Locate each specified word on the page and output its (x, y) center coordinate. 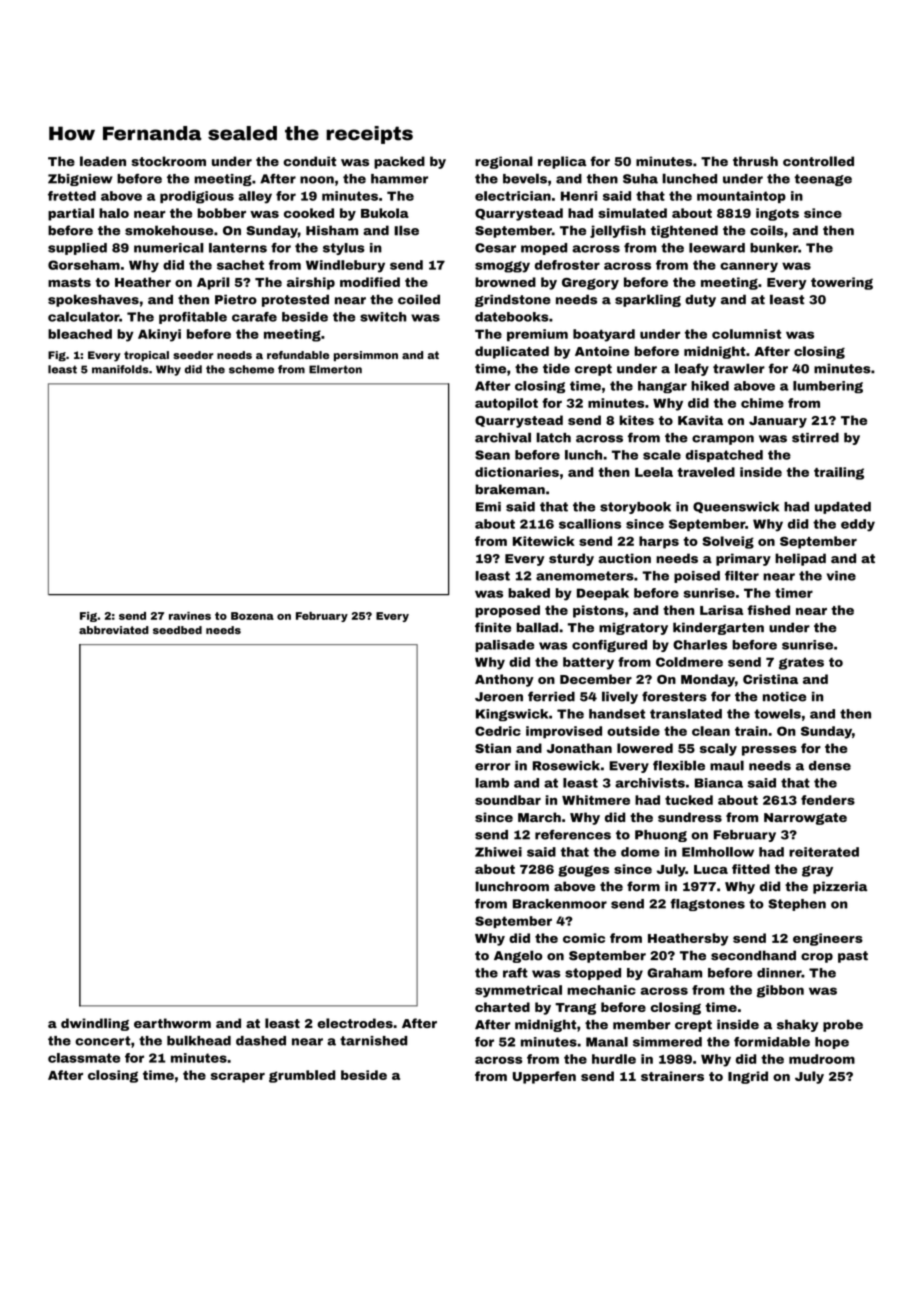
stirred (815, 438)
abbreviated (114, 630)
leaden (103, 161)
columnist (746, 334)
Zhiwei (498, 852)
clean (711, 731)
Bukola (385, 213)
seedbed (177, 630)
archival (503, 437)
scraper (238, 1078)
